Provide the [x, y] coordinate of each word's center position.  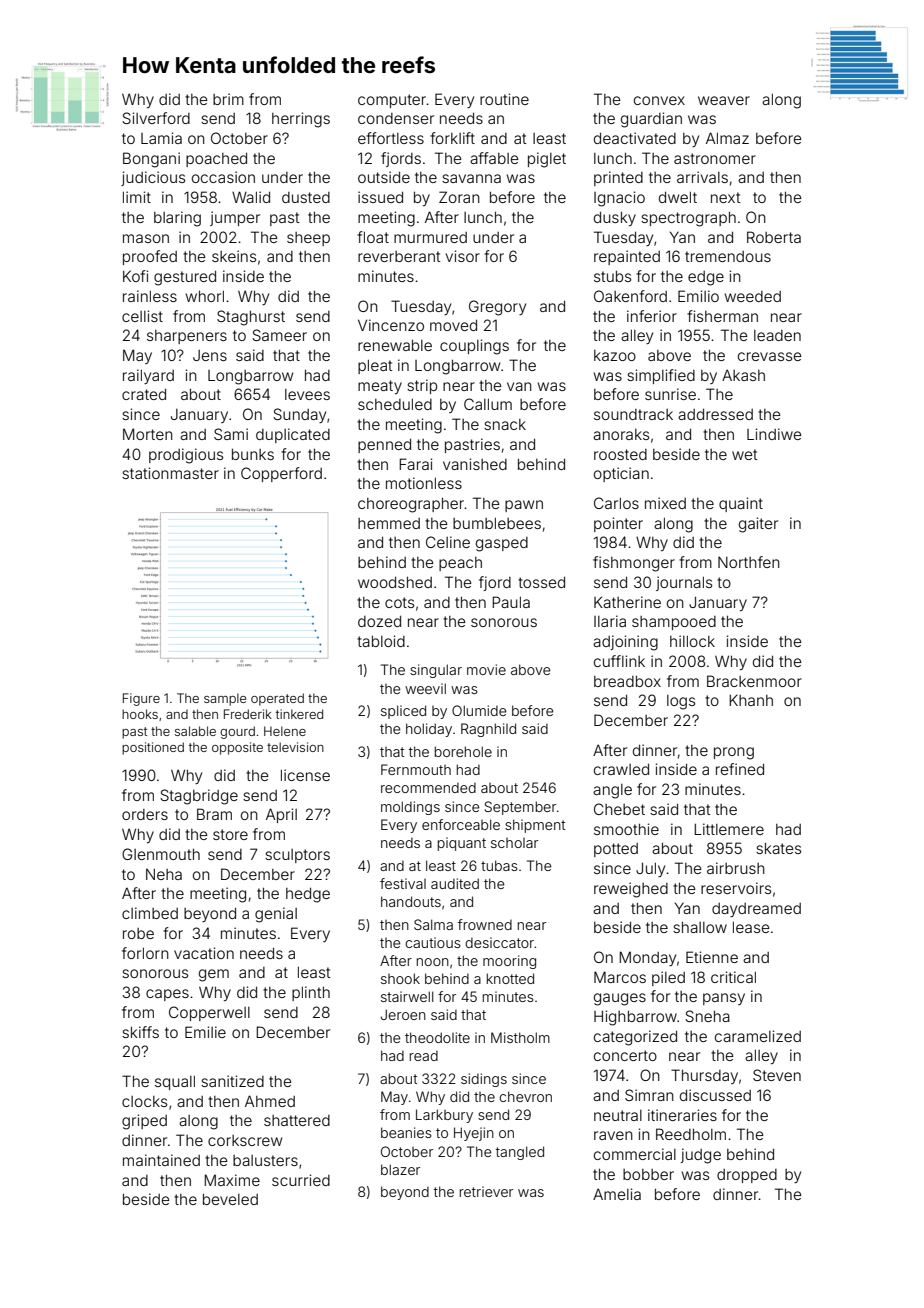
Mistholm [520, 1037]
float [373, 237]
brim [228, 99]
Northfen [749, 562]
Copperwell [209, 1013]
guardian [651, 120]
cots [399, 602]
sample [225, 699]
